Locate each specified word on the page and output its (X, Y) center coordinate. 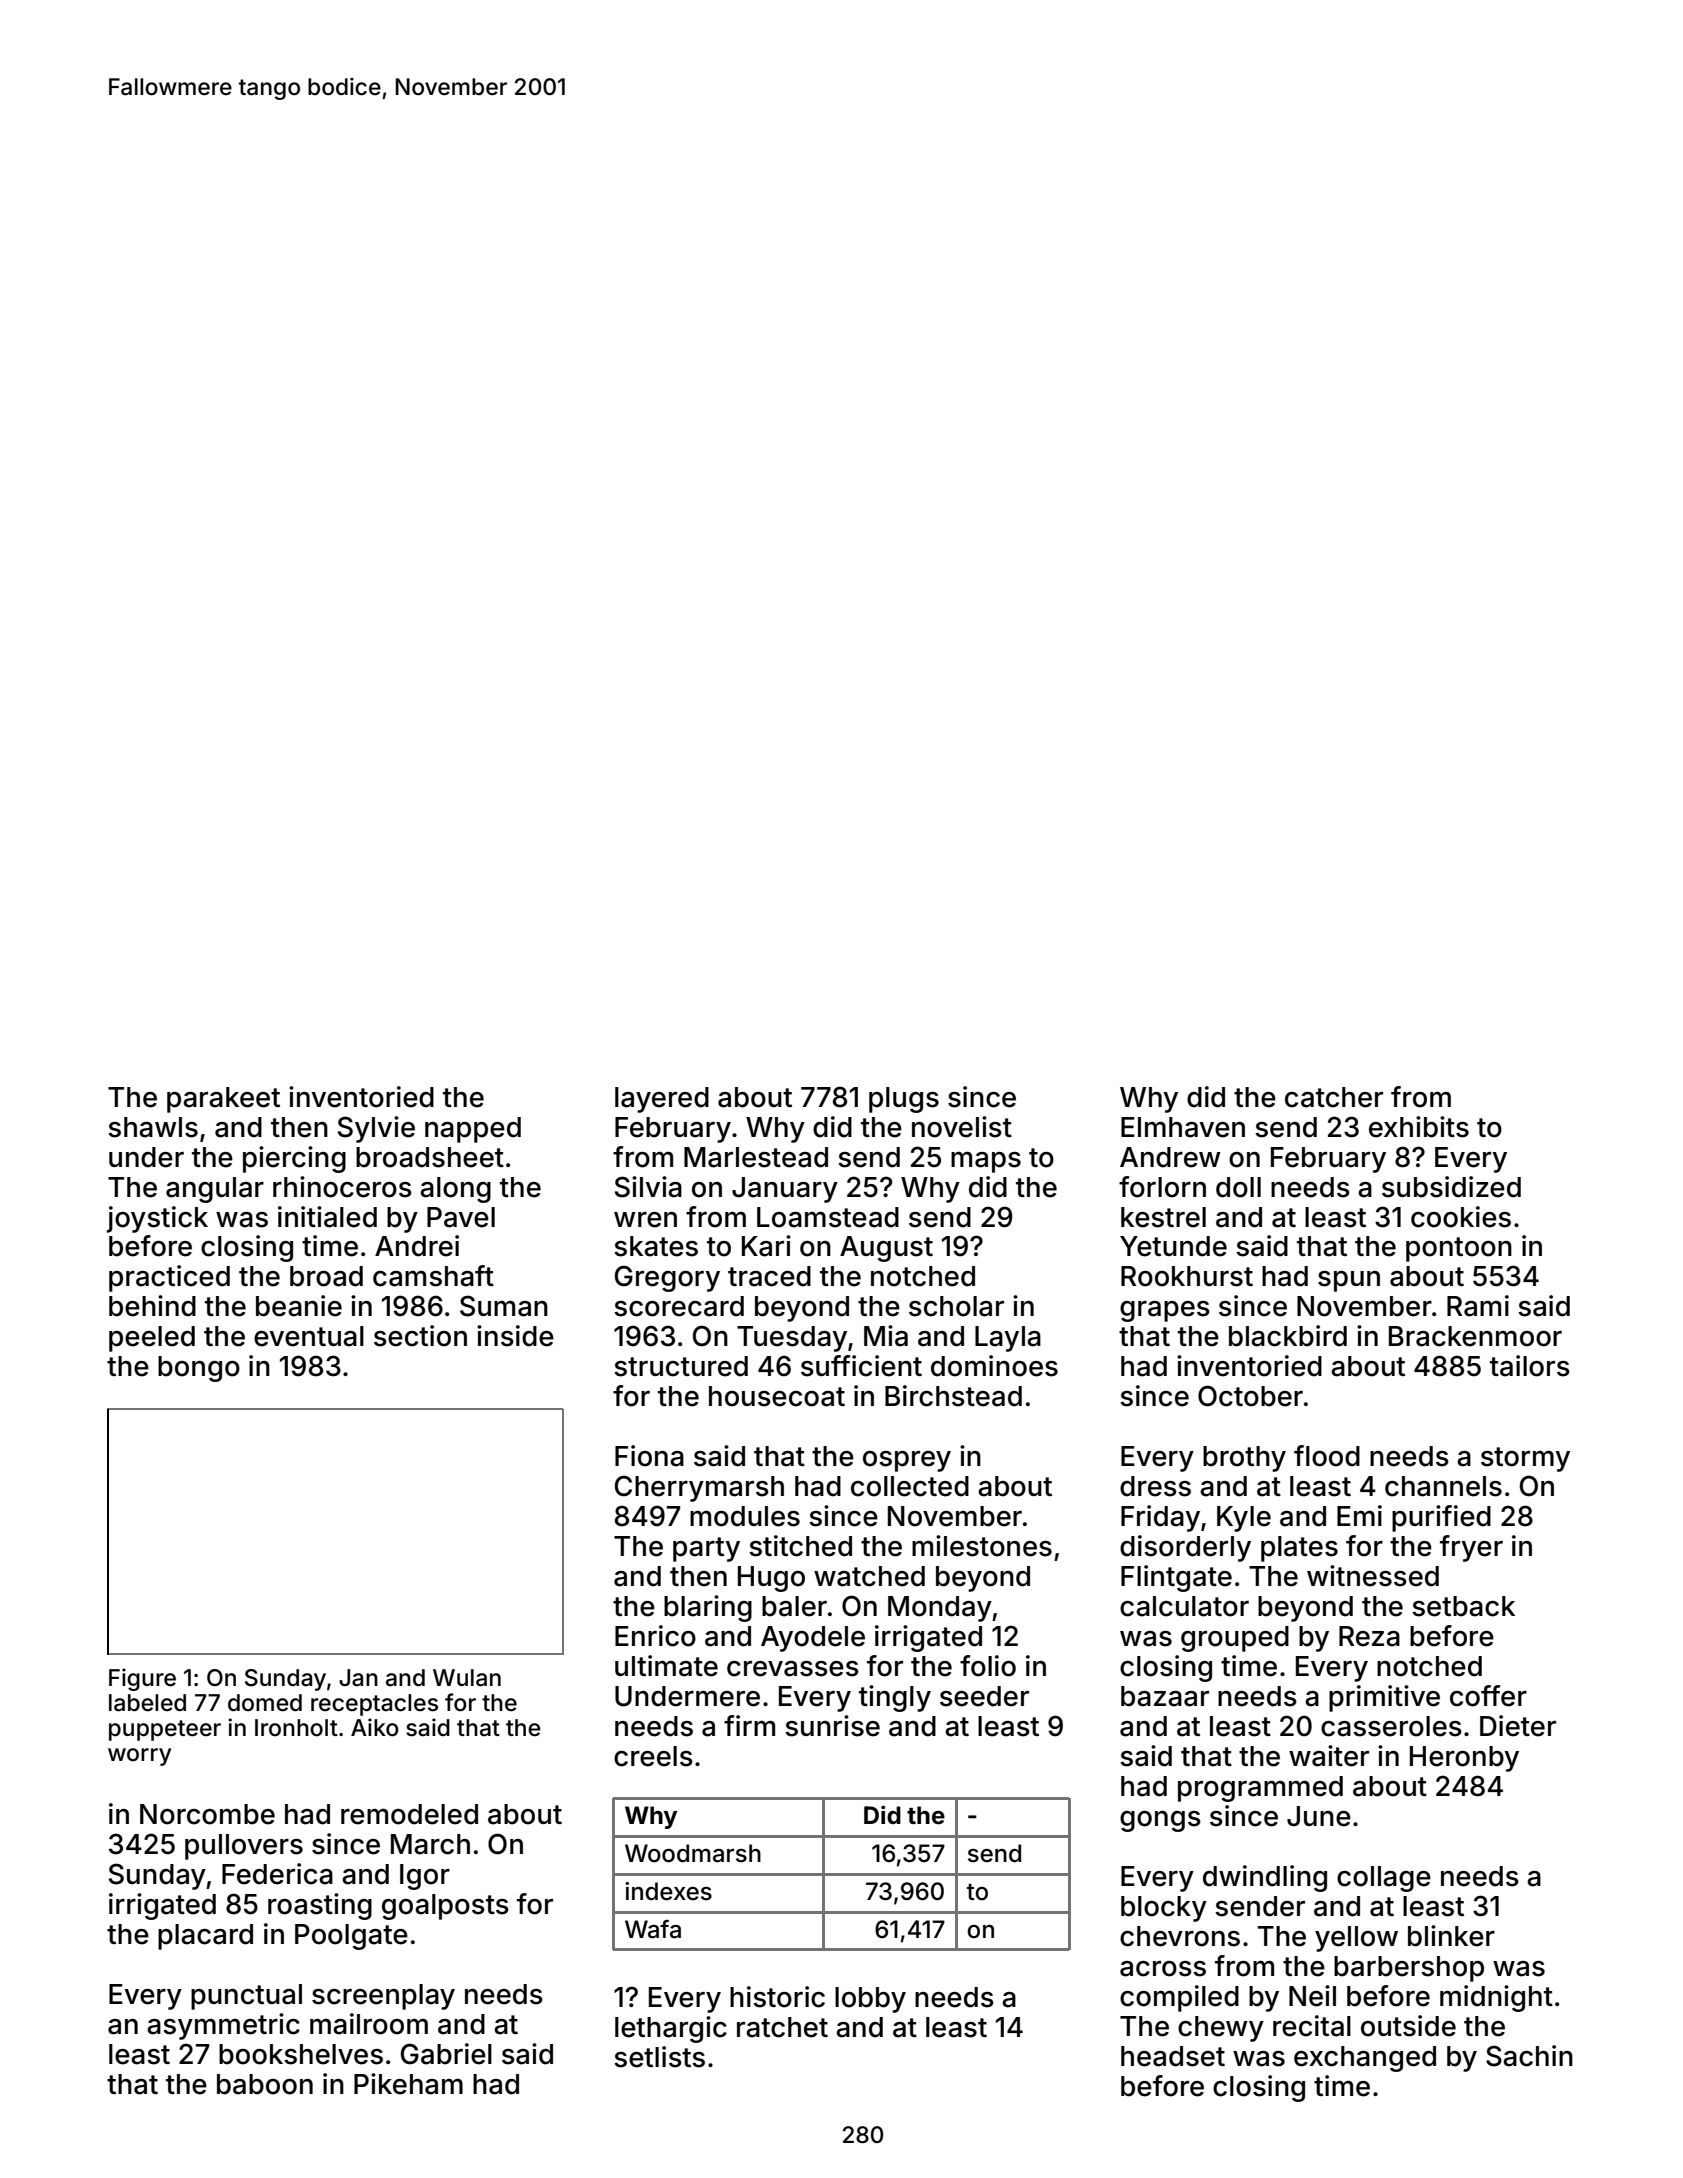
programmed (1260, 1789)
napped (473, 1130)
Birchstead (953, 1396)
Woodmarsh (693, 1853)
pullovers (244, 1847)
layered (662, 1100)
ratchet (782, 2027)
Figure (142, 1679)
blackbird (1288, 1336)
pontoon (1459, 1249)
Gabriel (446, 2054)
